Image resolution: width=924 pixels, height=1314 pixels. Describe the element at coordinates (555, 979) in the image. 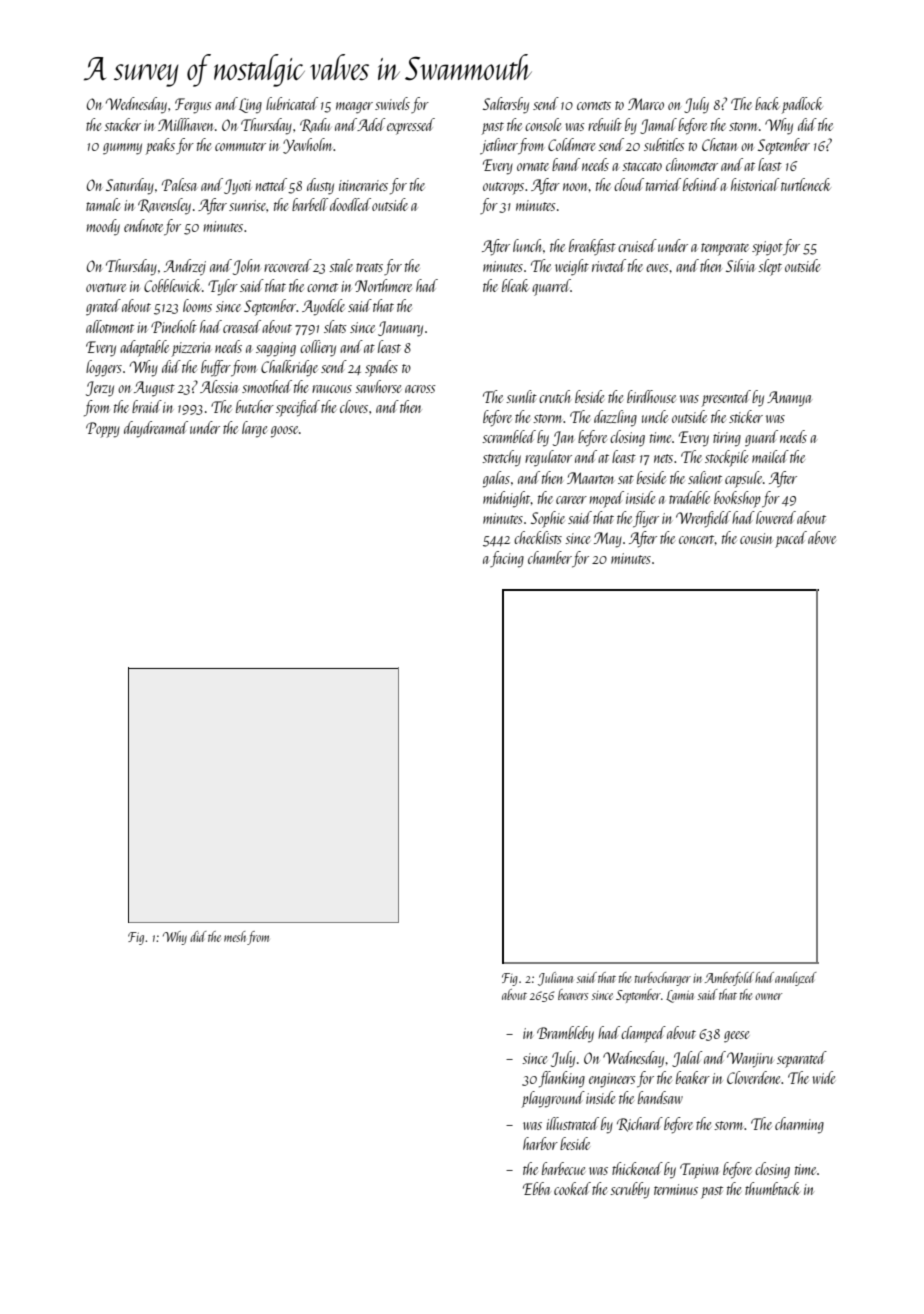

I see `Juliana` at that location.
